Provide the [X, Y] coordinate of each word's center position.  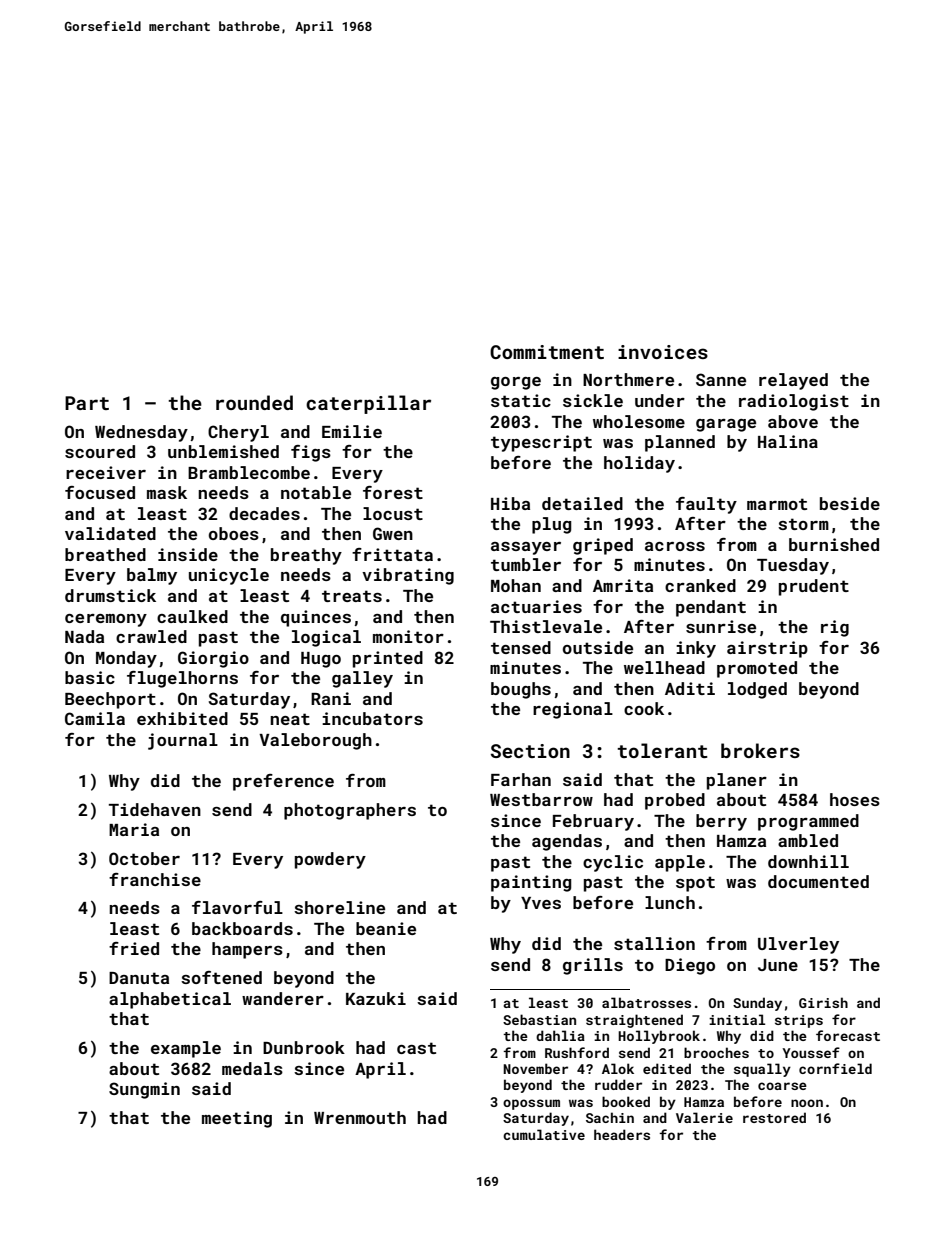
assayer [526, 548]
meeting [237, 1119]
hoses [855, 799]
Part [87, 403]
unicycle [229, 576]
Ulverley [798, 945]
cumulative [544, 1134]
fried [134, 948]
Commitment [547, 352]
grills [593, 966]
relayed [793, 381]
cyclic [613, 863]
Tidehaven [155, 809]
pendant [711, 608]
